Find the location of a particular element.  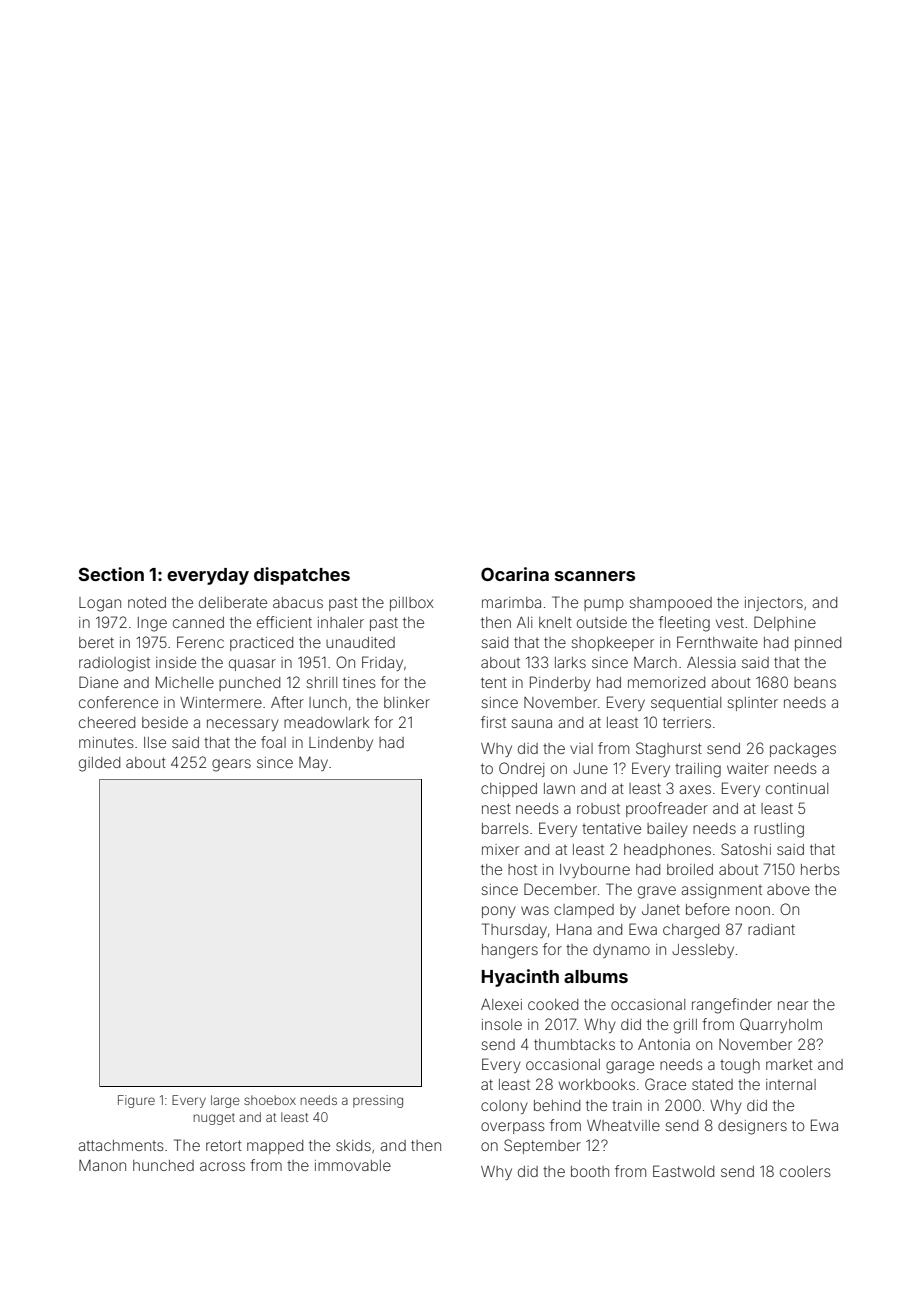

booth is located at coordinates (590, 1171).
